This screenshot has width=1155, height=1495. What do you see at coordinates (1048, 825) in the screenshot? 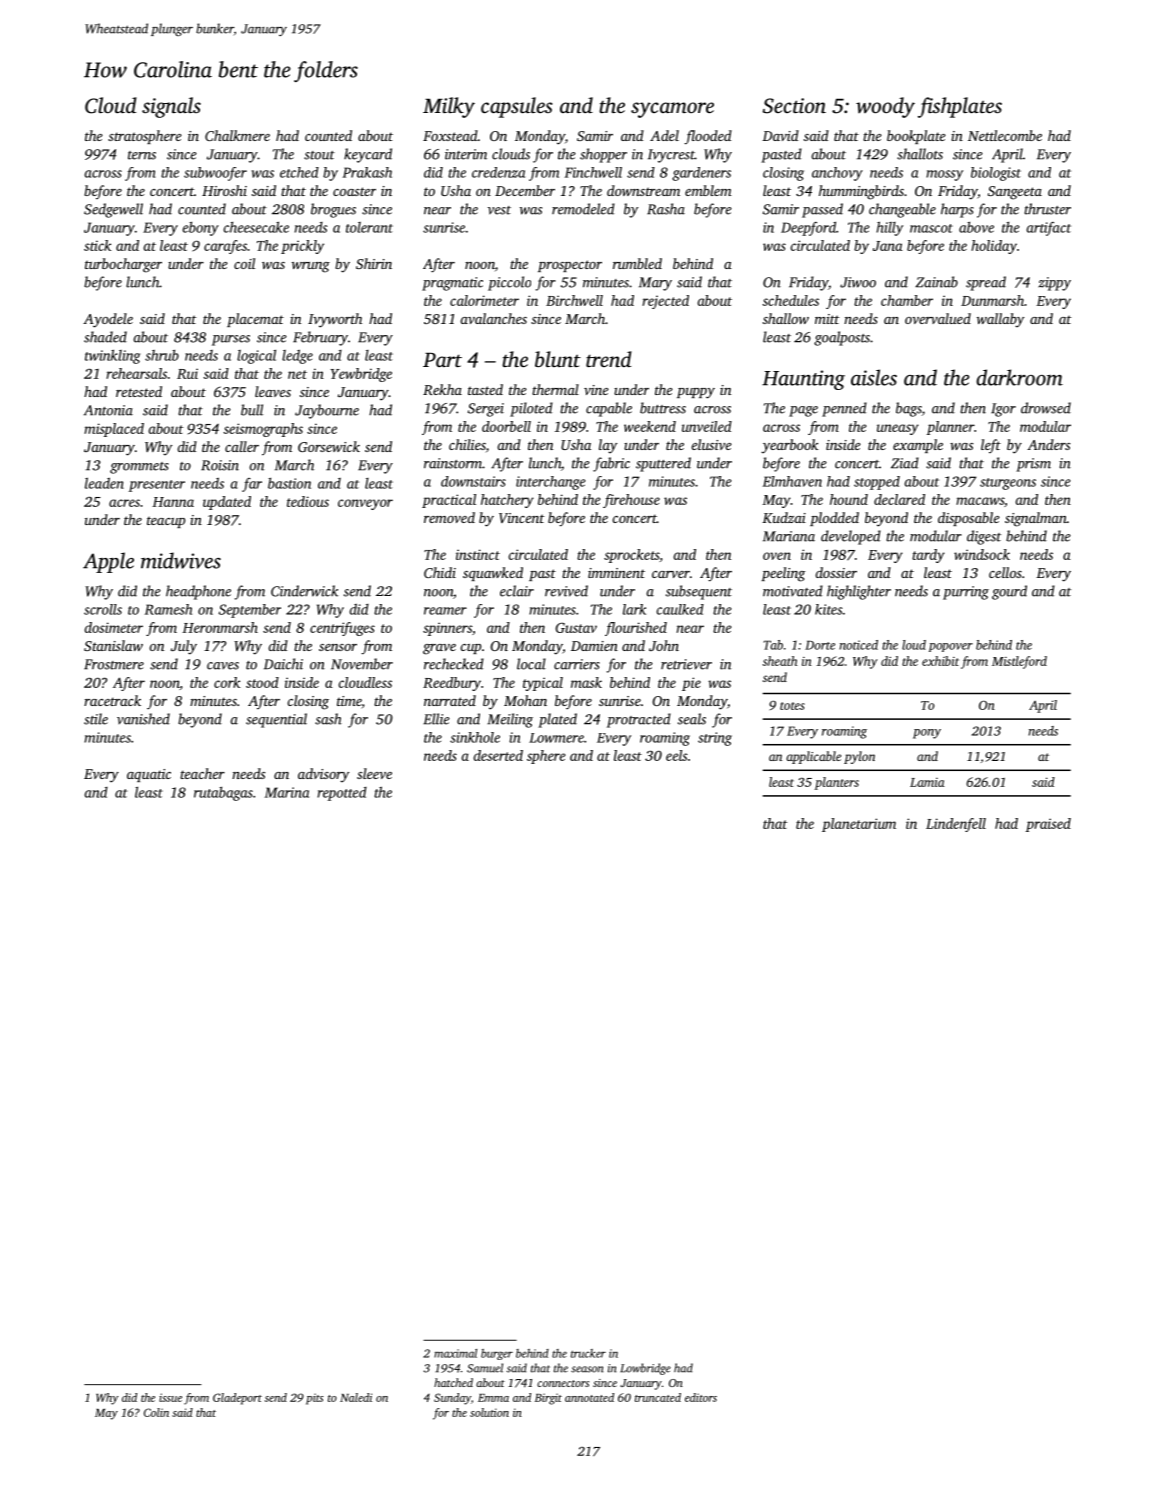
I see `praised` at bounding box center [1048, 825].
